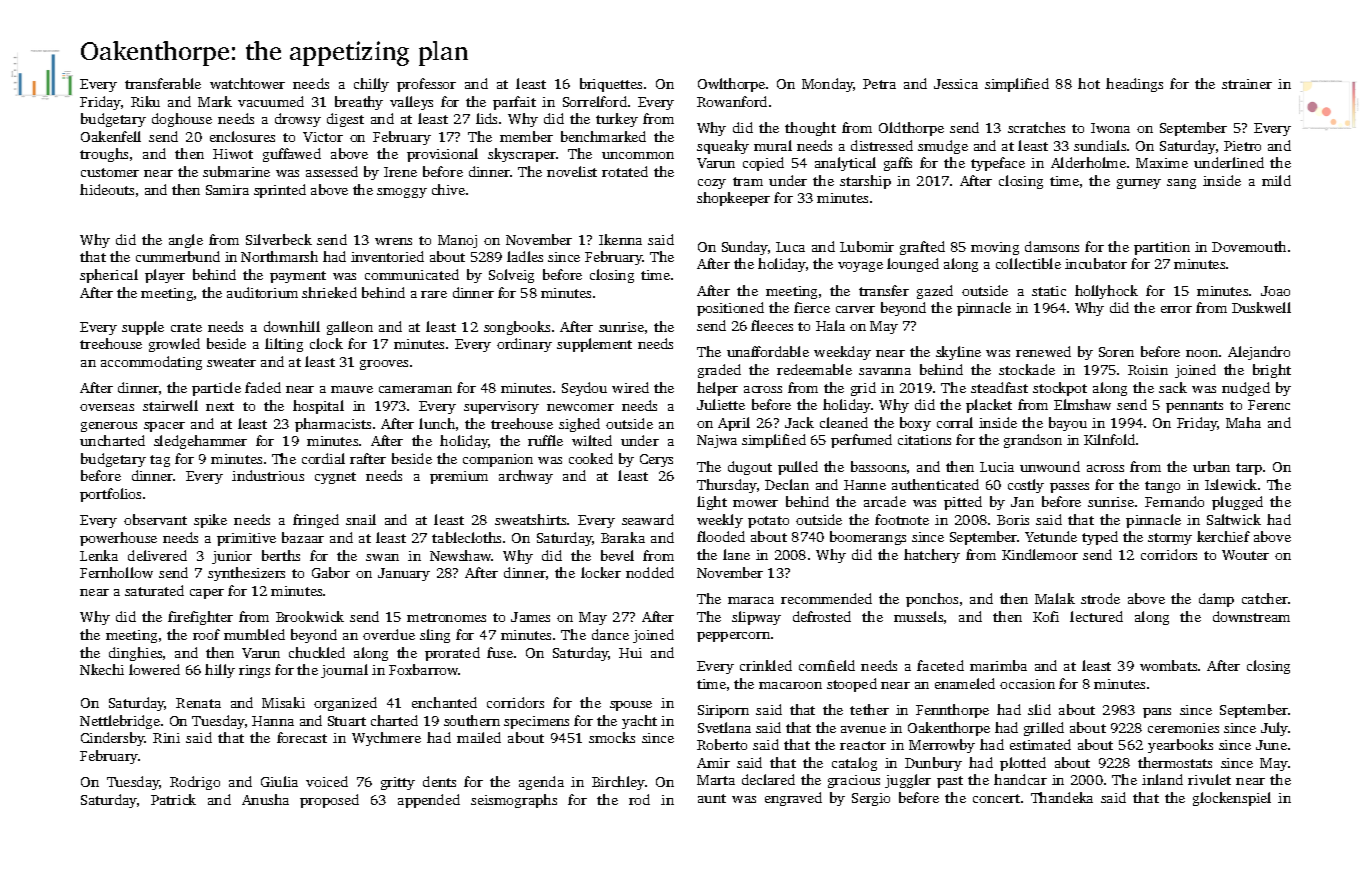 Image resolution: width=1372 pixels, height=887 pixels. I want to click on customer, so click(110, 172).
